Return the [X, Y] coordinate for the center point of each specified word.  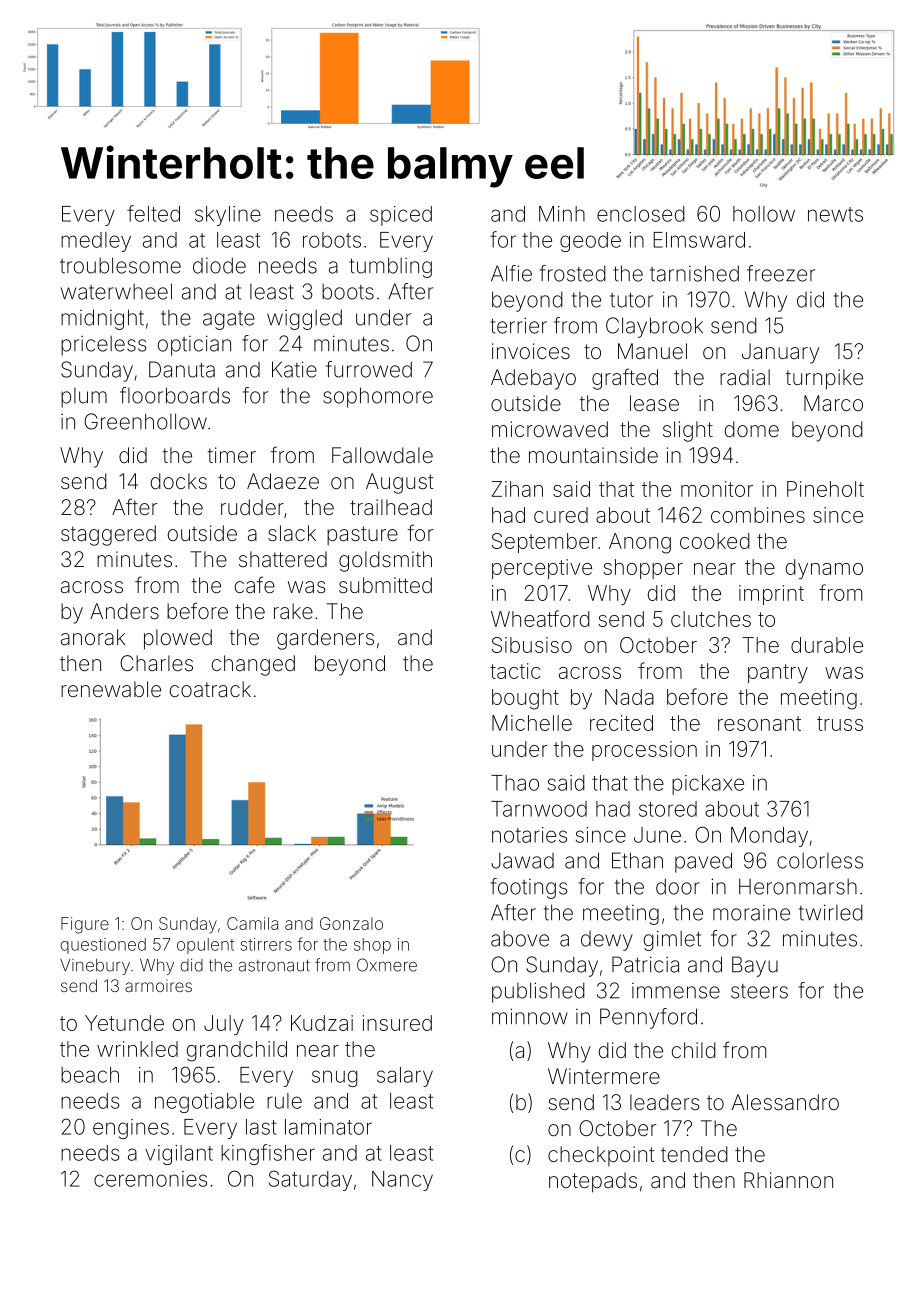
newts [835, 214]
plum [84, 398]
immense [676, 991]
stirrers [266, 944]
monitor [717, 489]
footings [529, 888]
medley [96, 242]
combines [758, 515]
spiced [401, 216]
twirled [831, 912]
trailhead [391, 507]
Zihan [517, 489]
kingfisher [268, 1154]
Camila [252, 923]
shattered [283, 559]
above [520, 939]
